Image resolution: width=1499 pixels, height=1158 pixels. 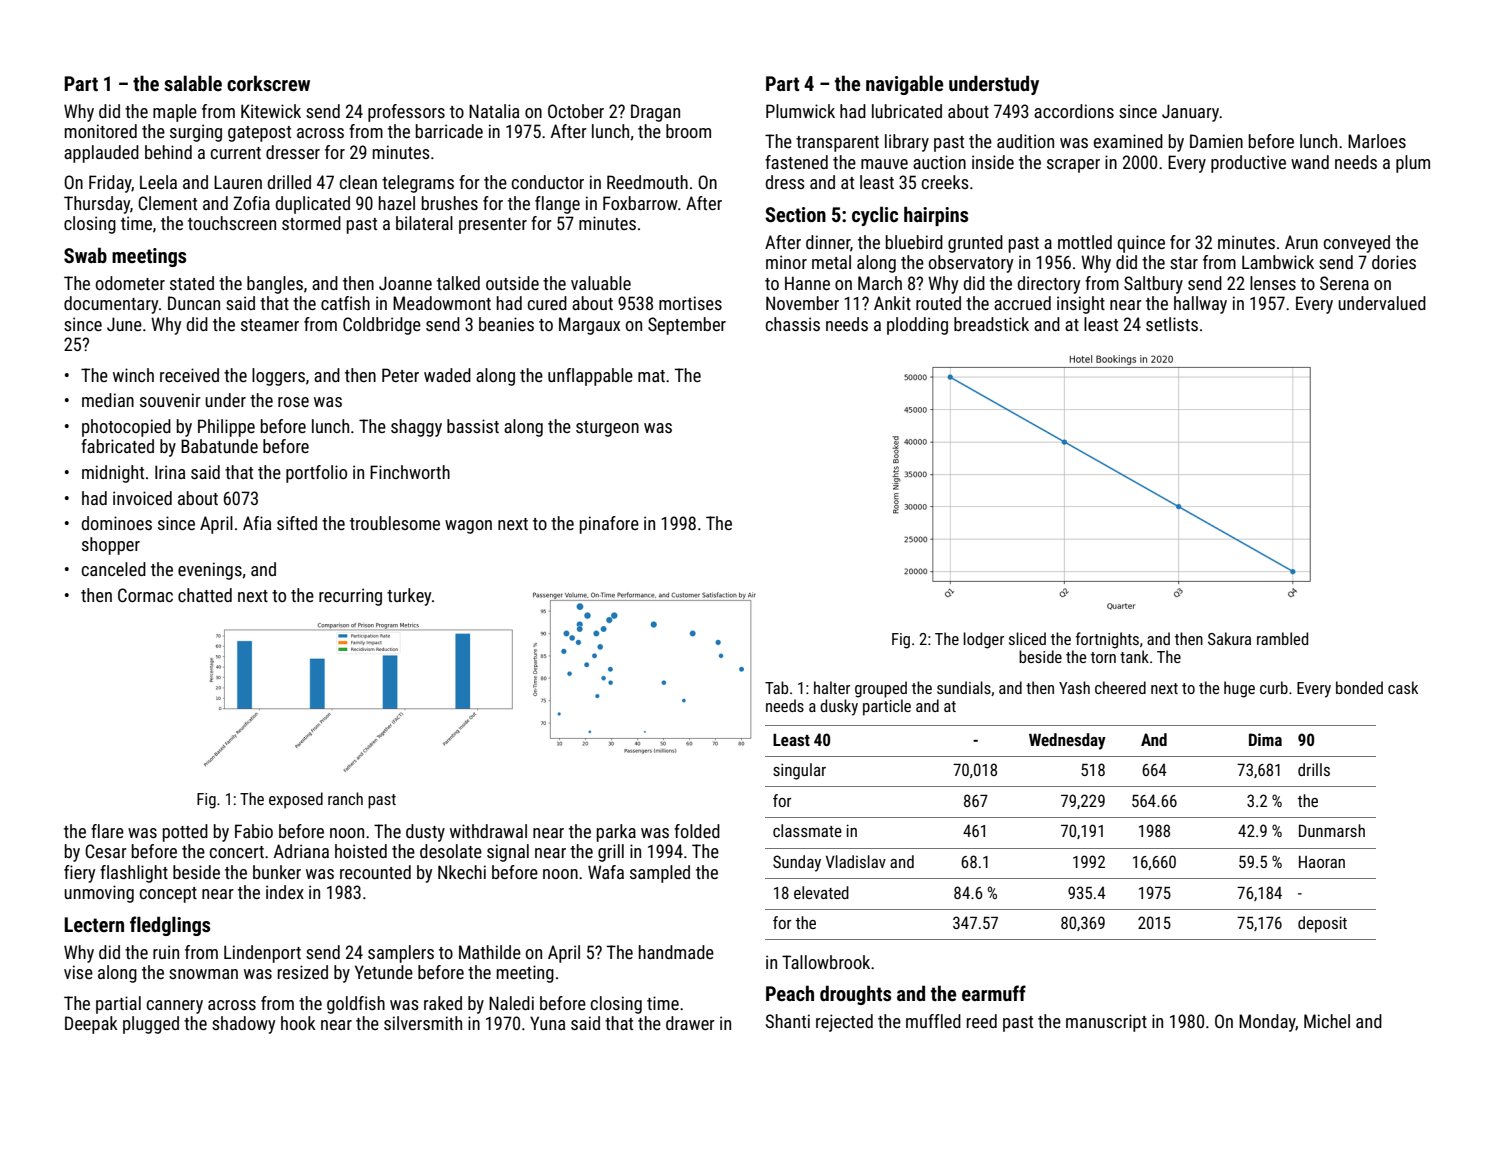 I want to click on setlists, so click(x=1172, y=324).
